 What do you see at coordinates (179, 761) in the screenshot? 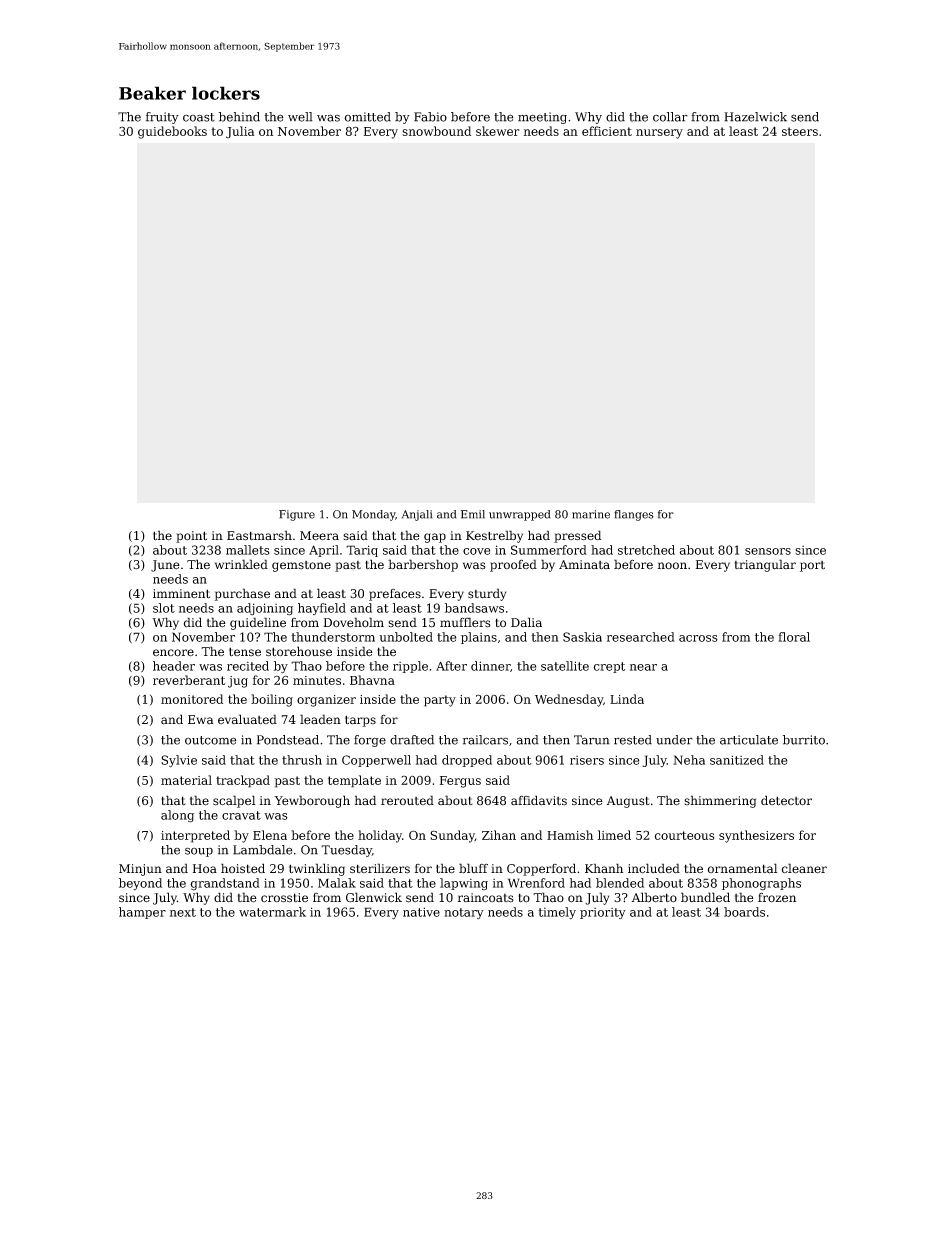
I see `Sylvie` at bounding box center [179, 761].
